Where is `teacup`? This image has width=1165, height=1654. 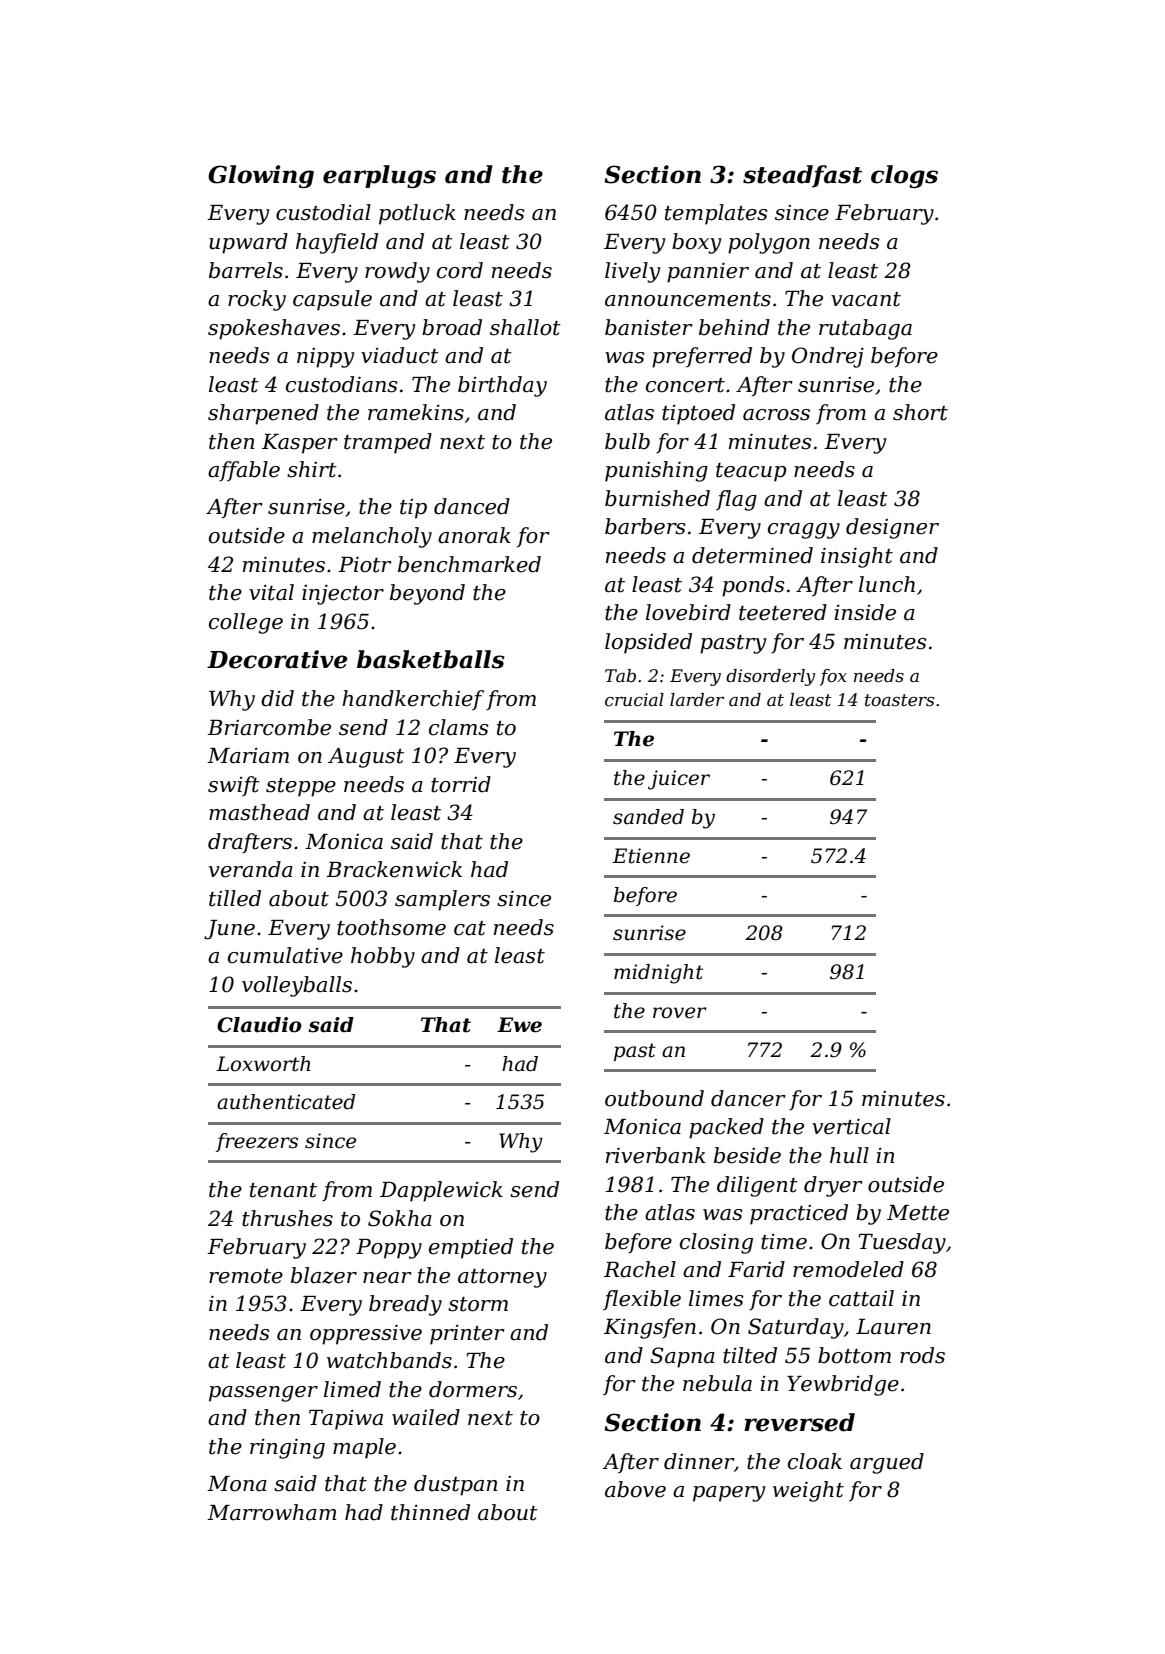 teacup is located at coordinates (751, 472).
